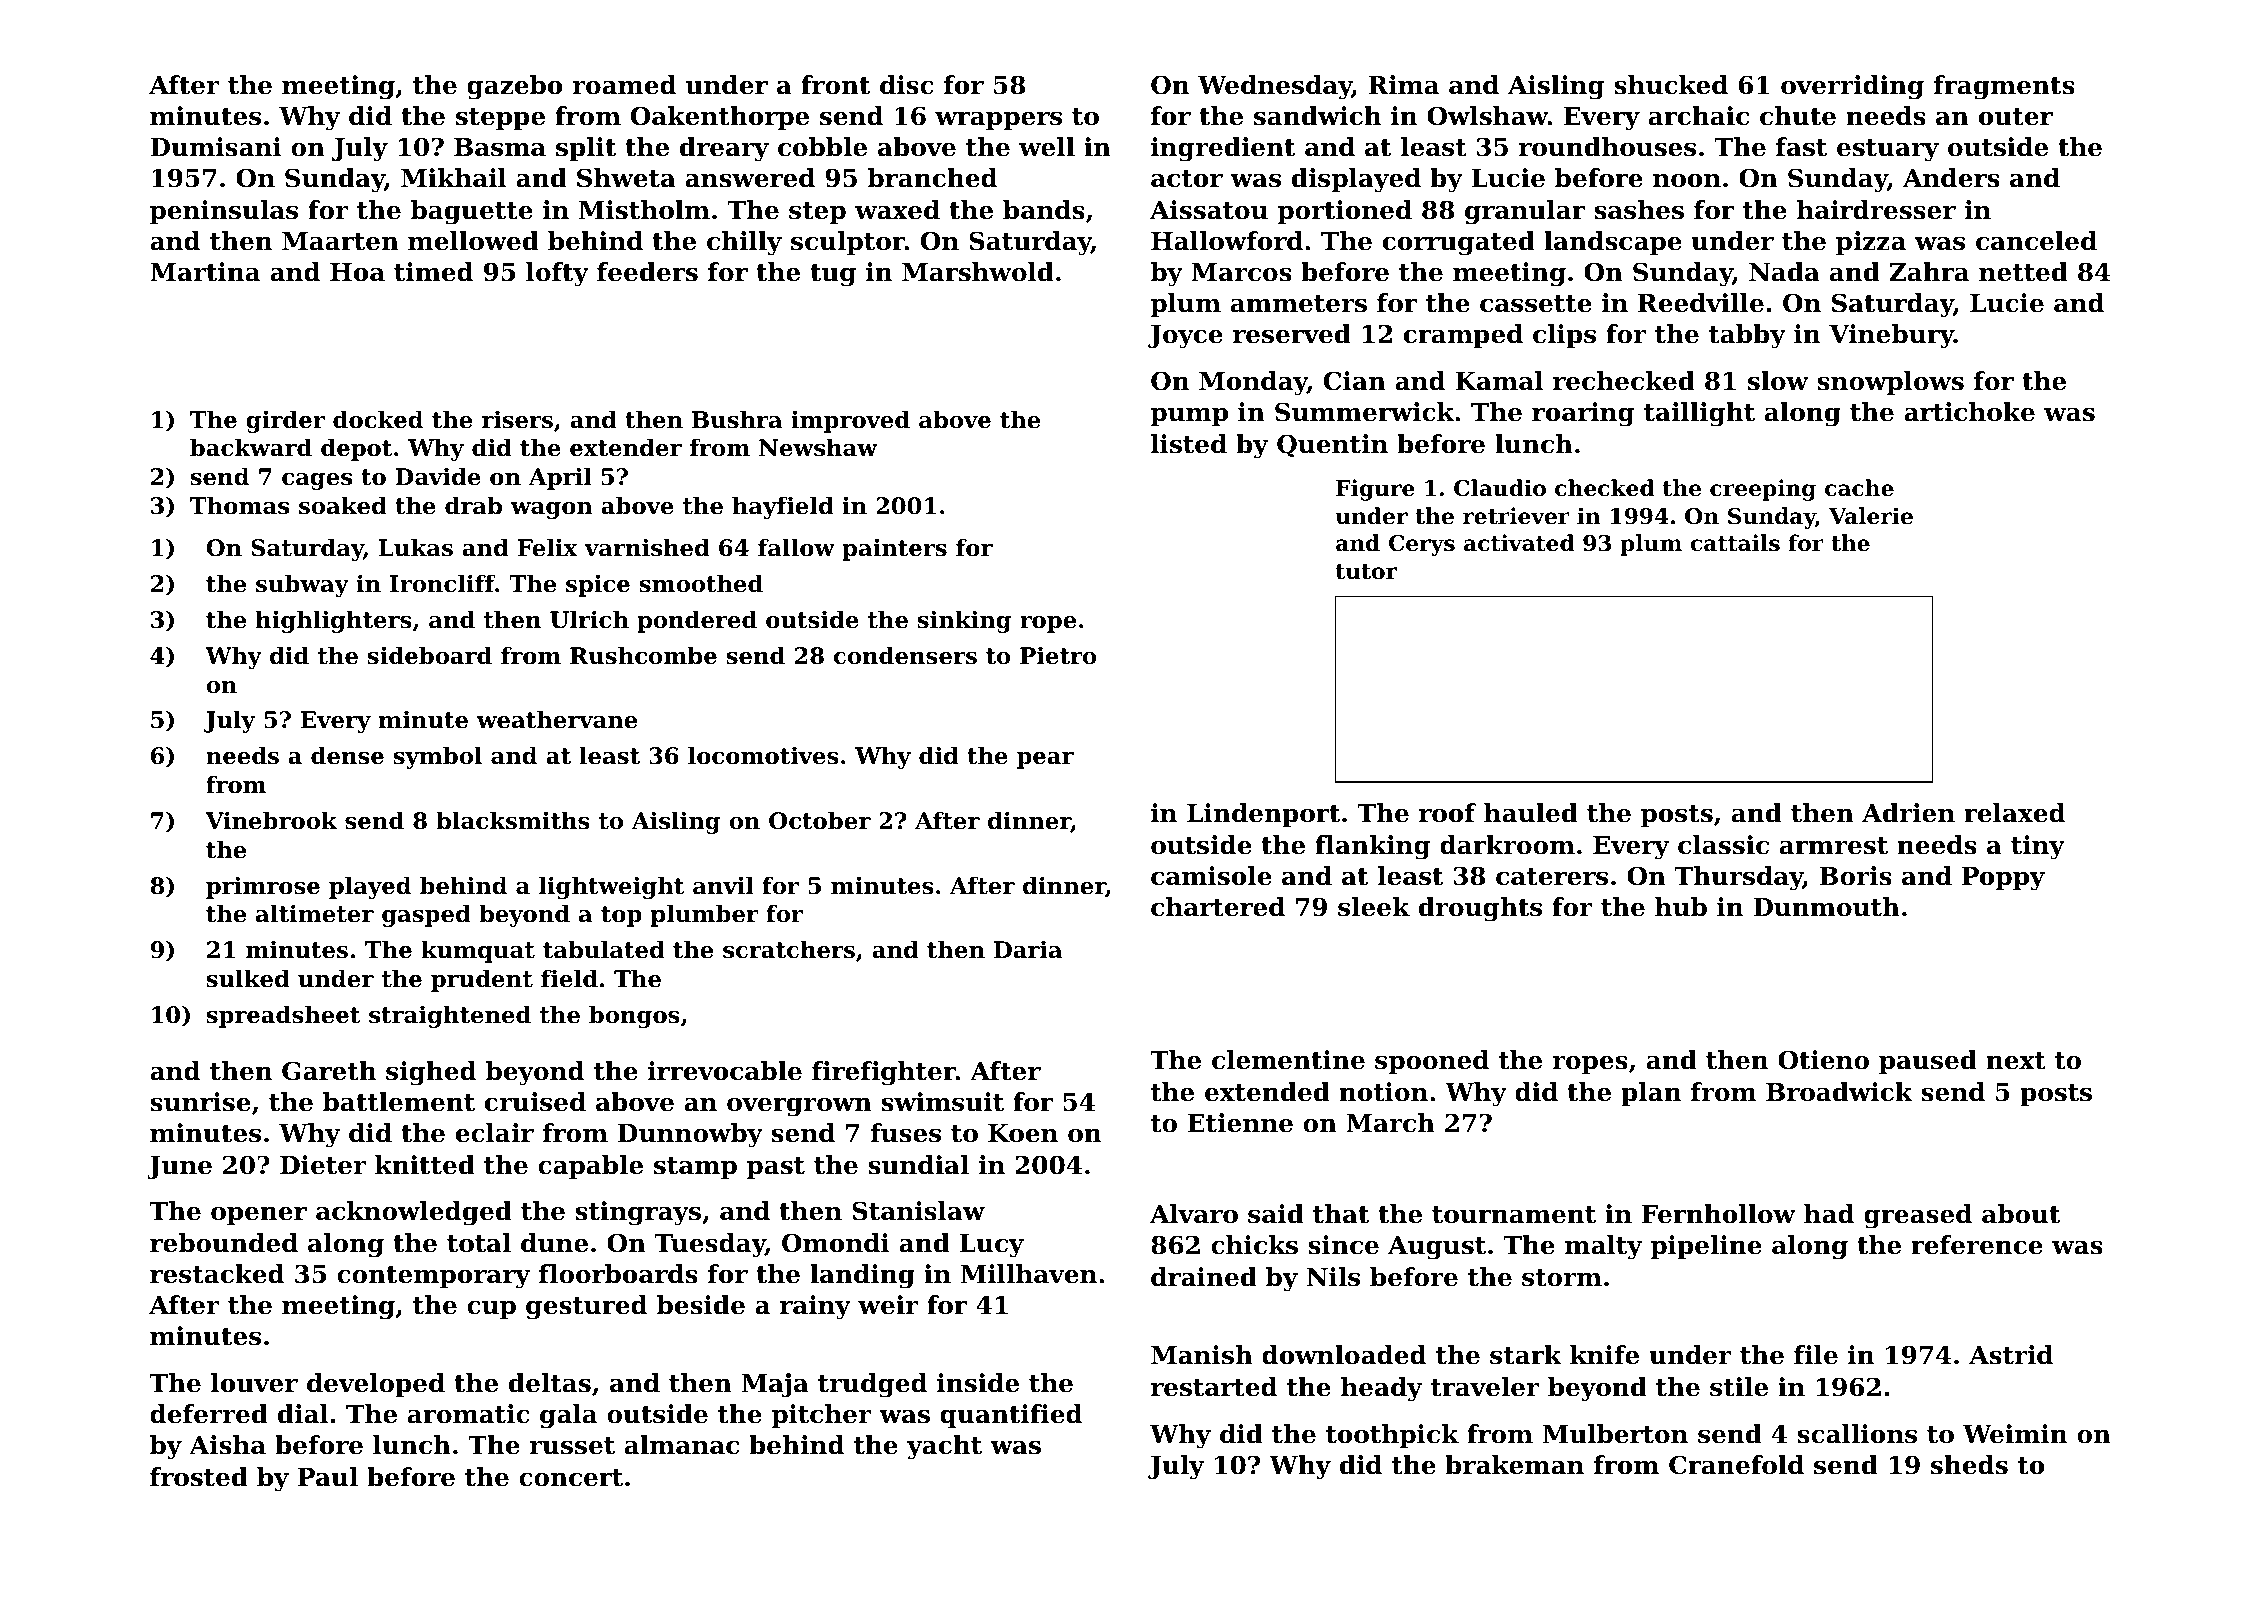  Describe the element at coordinates (1651, 1094) in the screenshot. I see `plan` at that location.
